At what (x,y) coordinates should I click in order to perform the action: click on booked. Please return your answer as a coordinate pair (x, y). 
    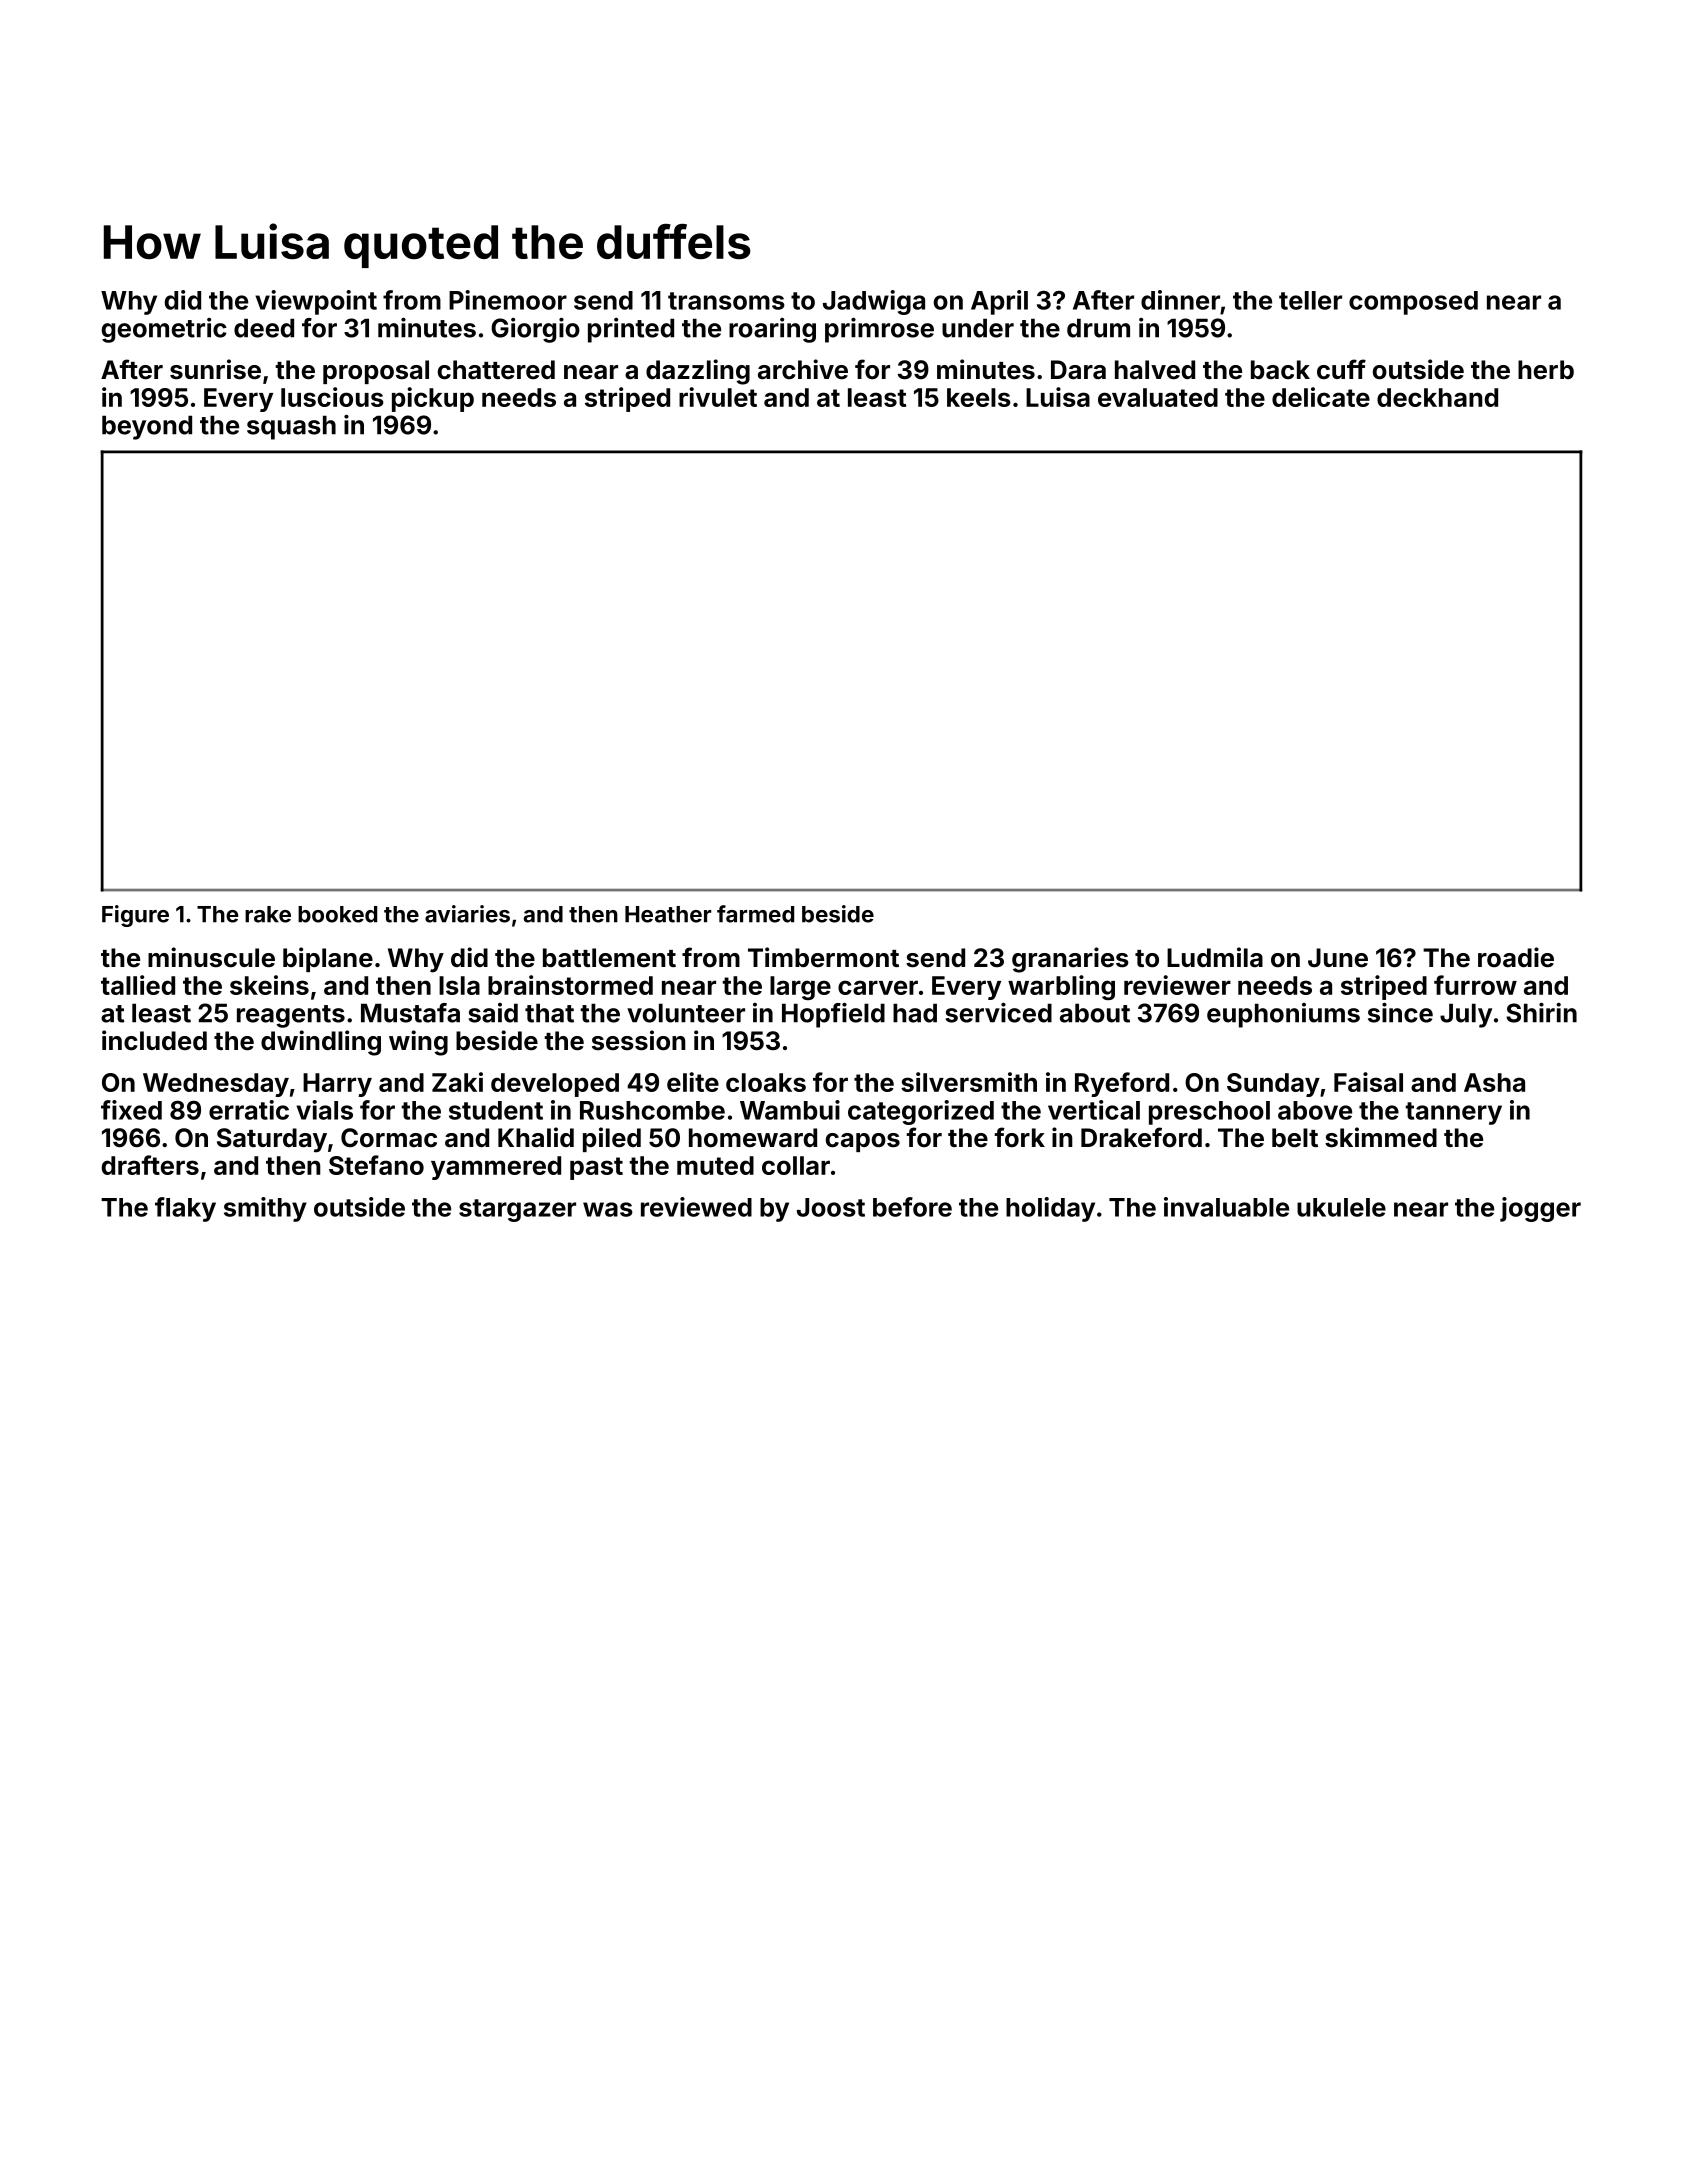
    Looking at the image, I should click on (337, 914).
